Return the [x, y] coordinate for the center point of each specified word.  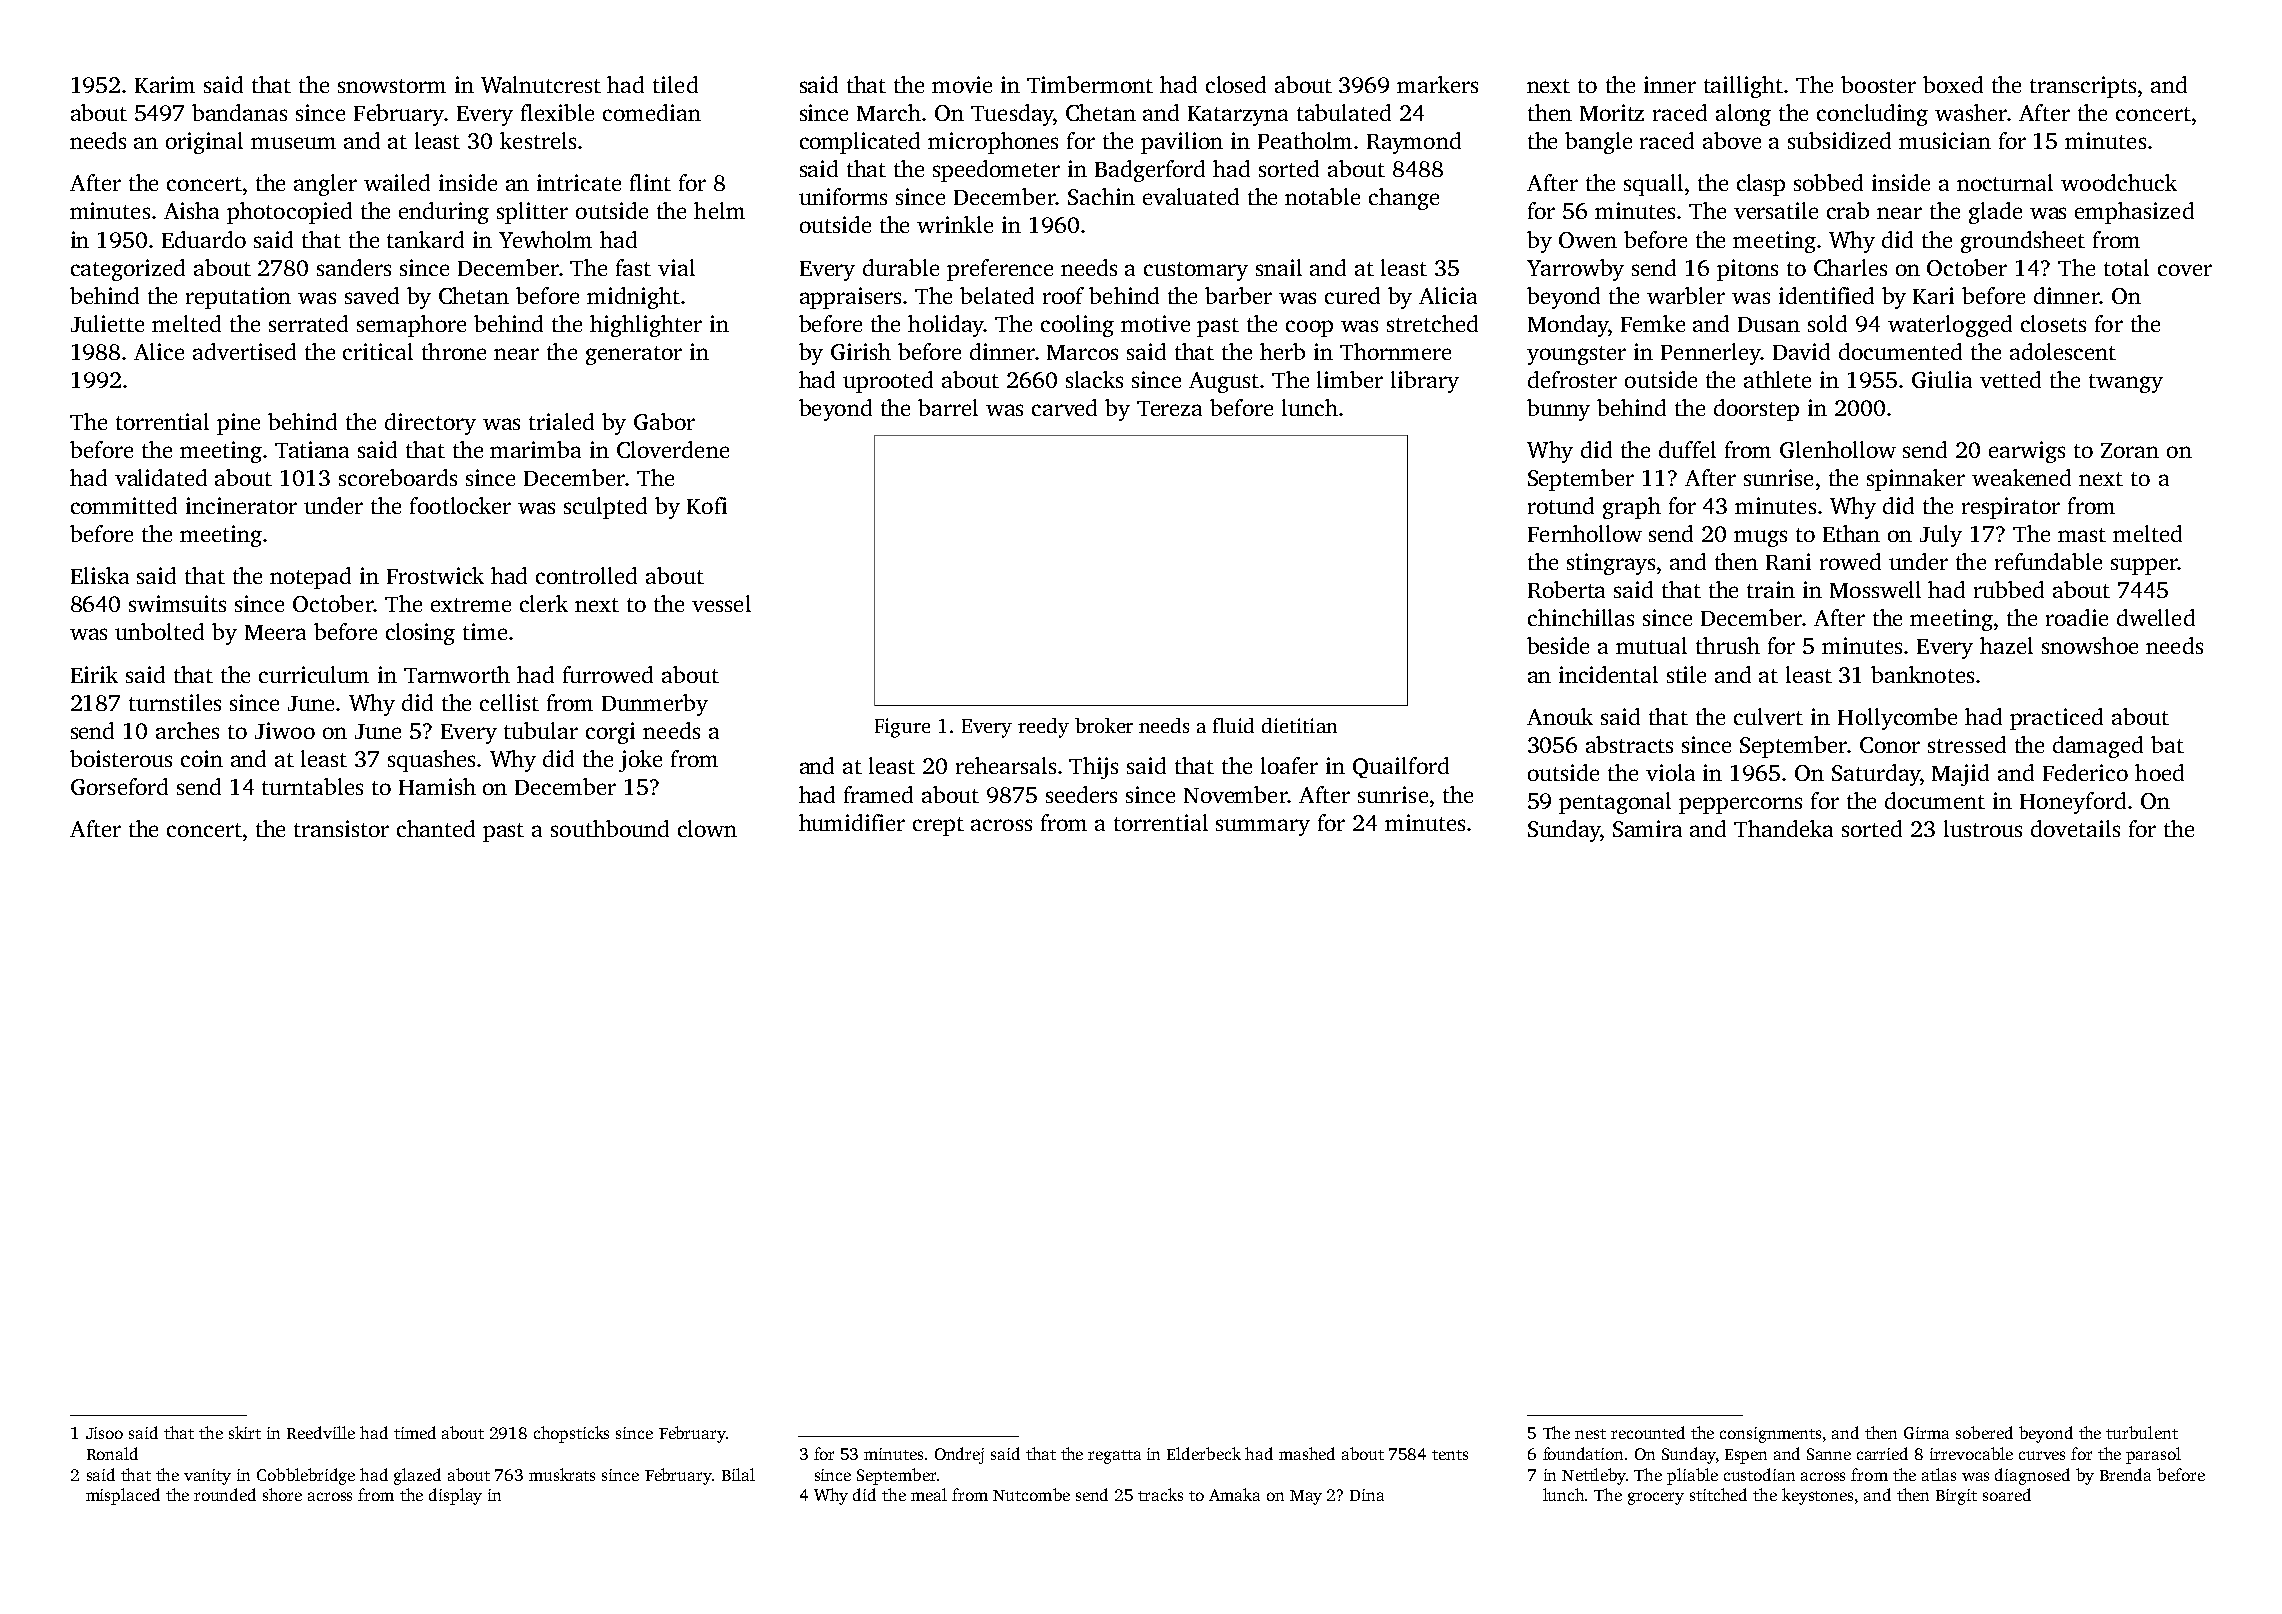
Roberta [1566, 589]
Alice [159, 351]
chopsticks [571, 1434]
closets [2053, 323]
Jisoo [104, 1433]
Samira [1647, 828]
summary [1263, 827]
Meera [275, 632]
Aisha [191, 210]
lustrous [1983, 828]
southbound [610, 828]
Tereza [1169, 408]
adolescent [2063, 351]
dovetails [2075, 828]
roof [1063, 295]
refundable [2048, 561]
